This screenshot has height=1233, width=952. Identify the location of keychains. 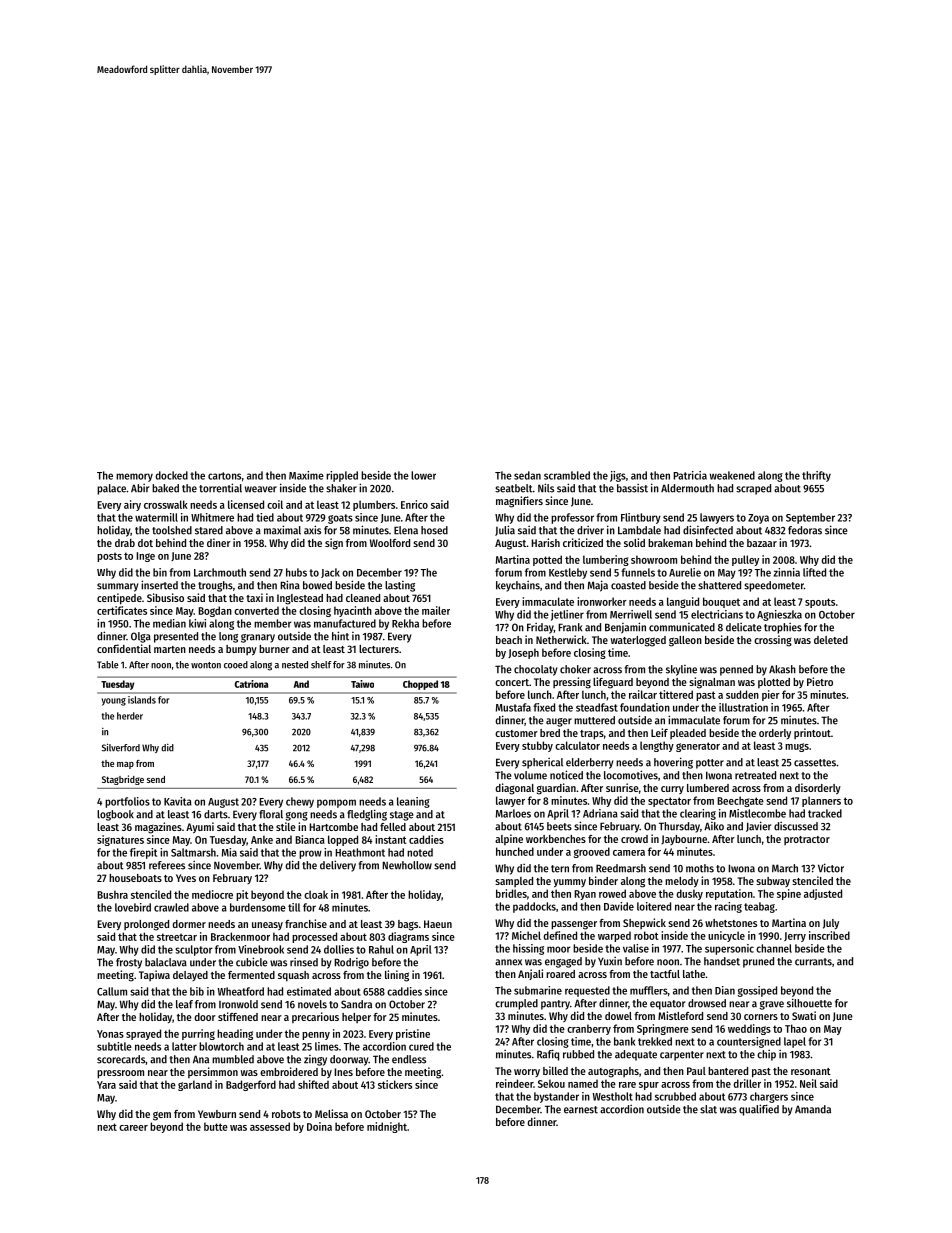
(518, 586).
